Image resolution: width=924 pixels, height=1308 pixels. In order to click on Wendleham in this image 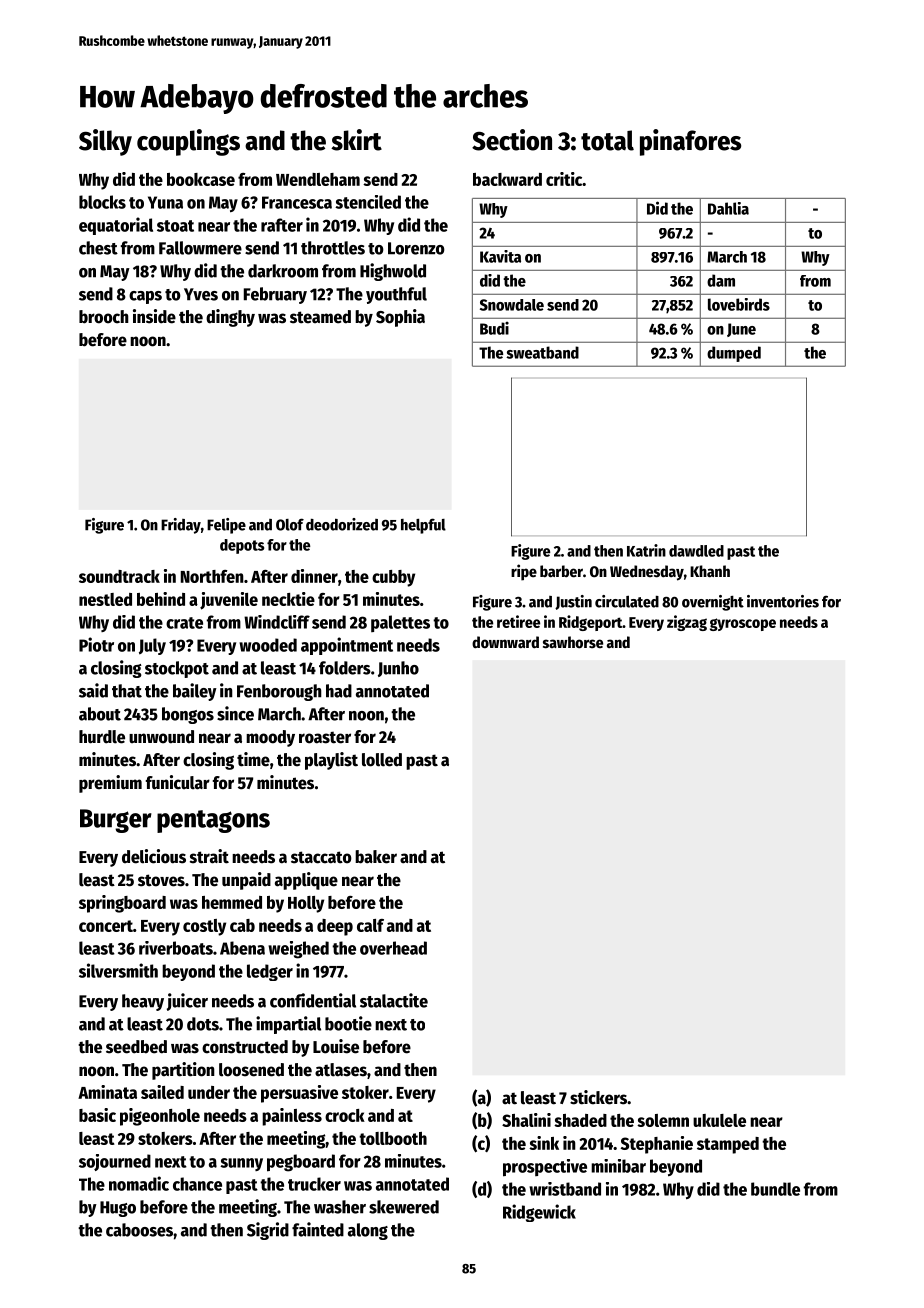, I will do `click(318, 179)`.
